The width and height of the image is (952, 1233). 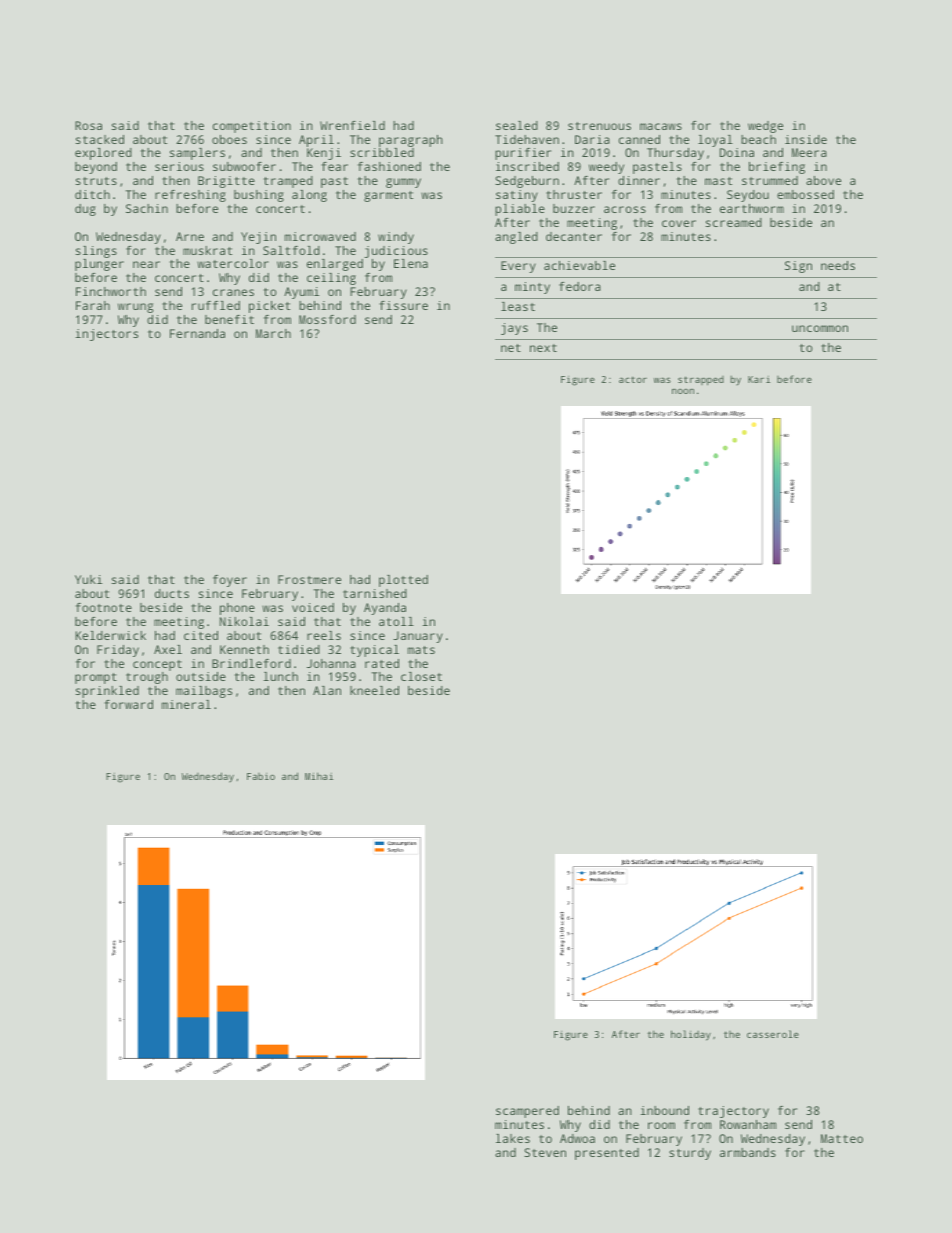 What do you see at coordinates (516, 238) in the image?
I see `angled` at bounding box center [516, 238].
